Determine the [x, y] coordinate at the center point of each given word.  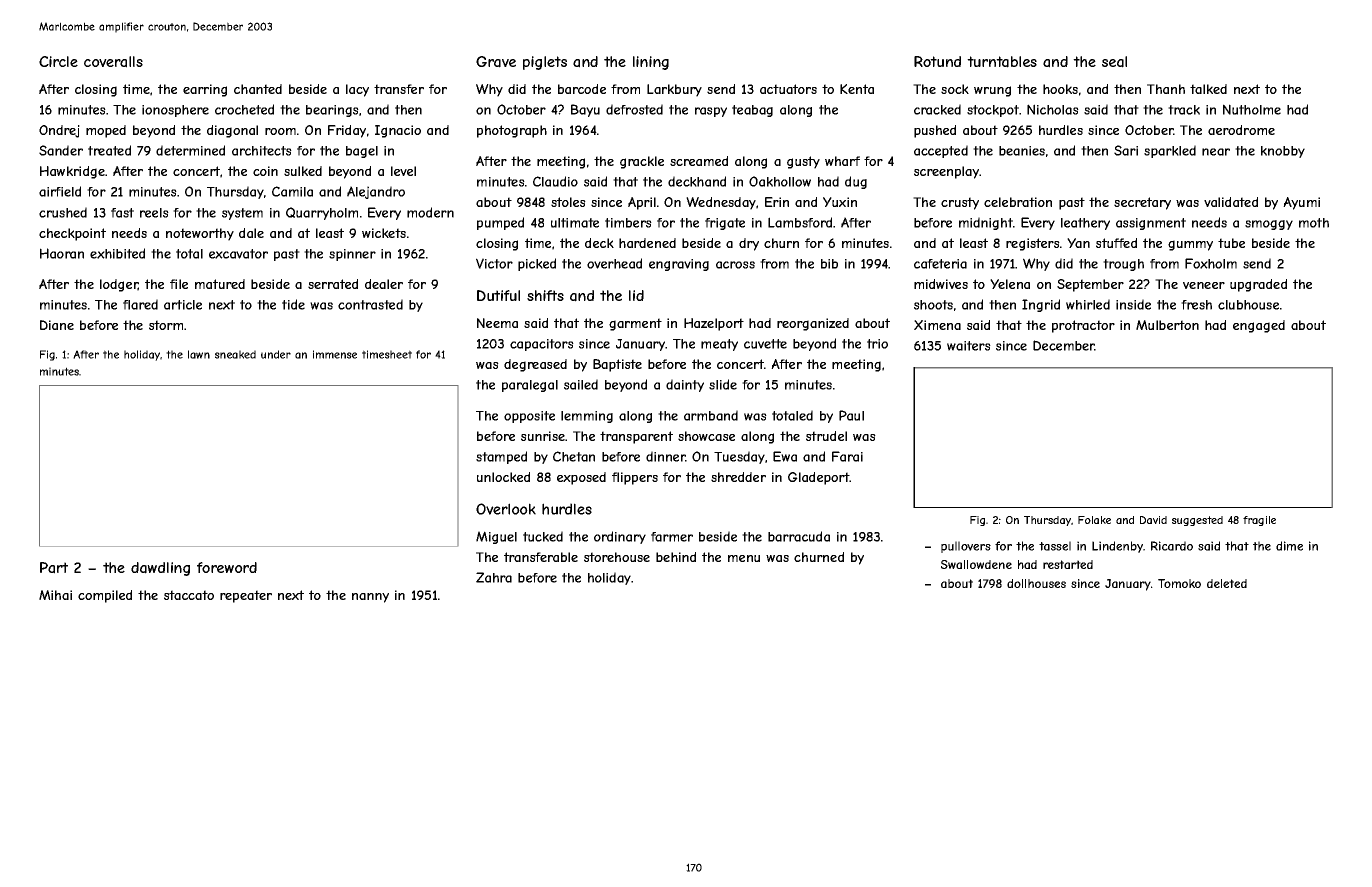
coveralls [113, 62]
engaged [1259, 326]
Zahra [494, 577]
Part [54, 568]
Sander [61, 150]
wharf [842, 161]
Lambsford [800, 222]
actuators [788, 89]
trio [877, 344]
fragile [1259, 521]
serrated [333, 284]
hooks [1060, 89]
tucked [543, 536]
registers [1033, 244]
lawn [199, 354]
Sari [1126, 150]
